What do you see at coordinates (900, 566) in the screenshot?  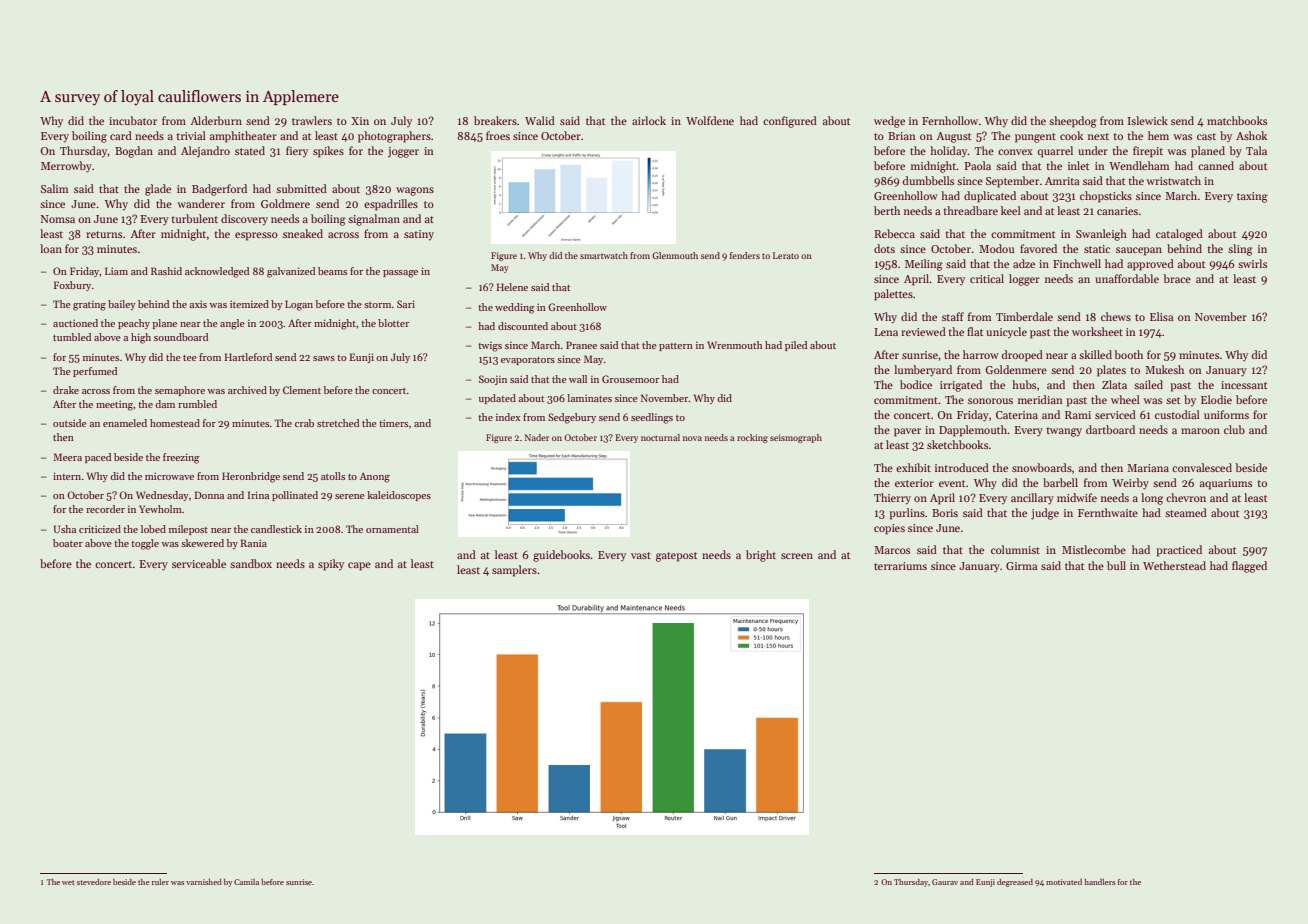 I see `terrariums` at bounding box center [900, 566].
